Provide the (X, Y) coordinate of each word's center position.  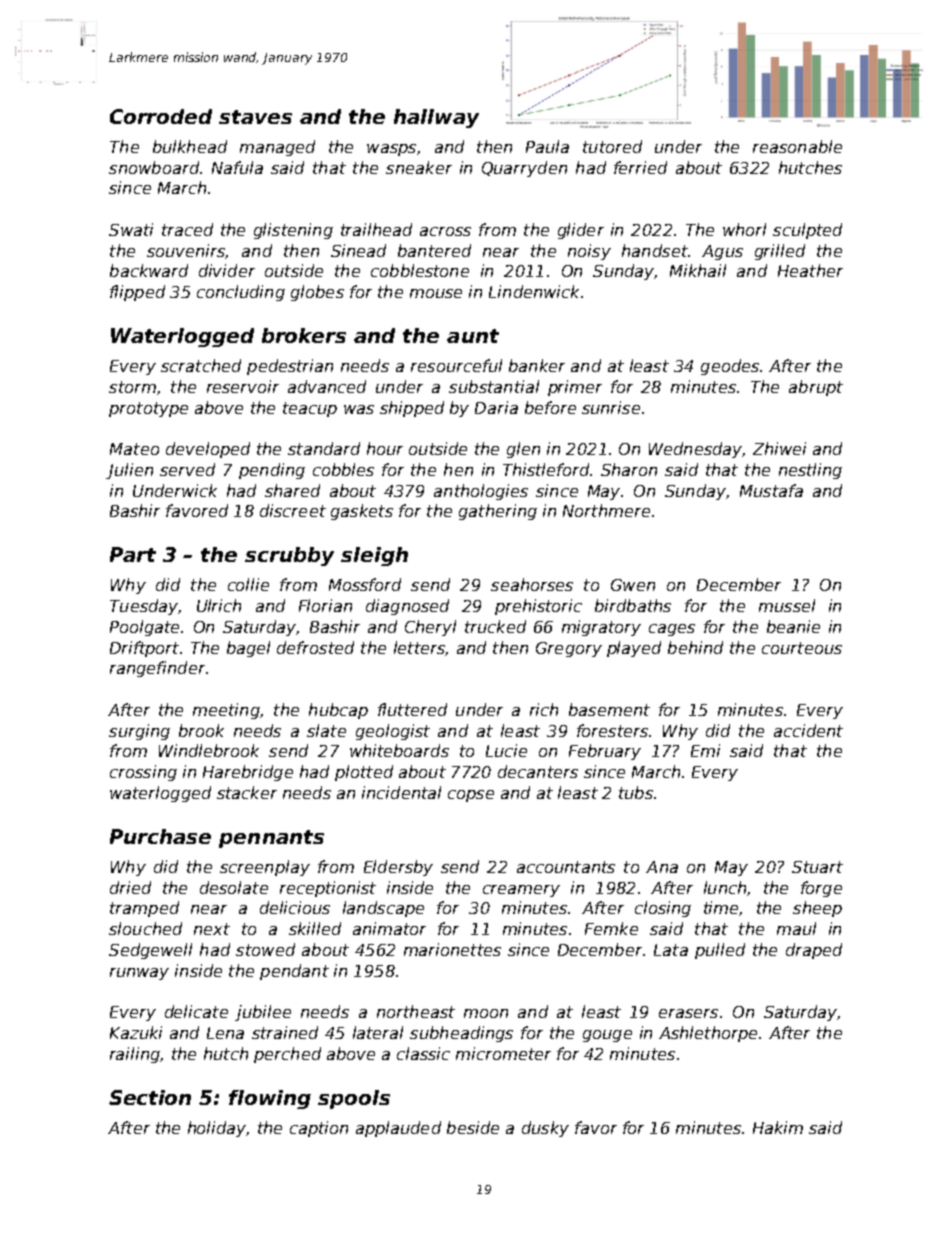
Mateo (134, 449)
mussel (787, 605)
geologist (393, 732)
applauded (398, 1129)
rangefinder (157, 669)
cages (672, 630)
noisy (589, 252)
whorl (744, 229)
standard (324, 448)
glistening (293, 231)
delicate (196, 1011)
